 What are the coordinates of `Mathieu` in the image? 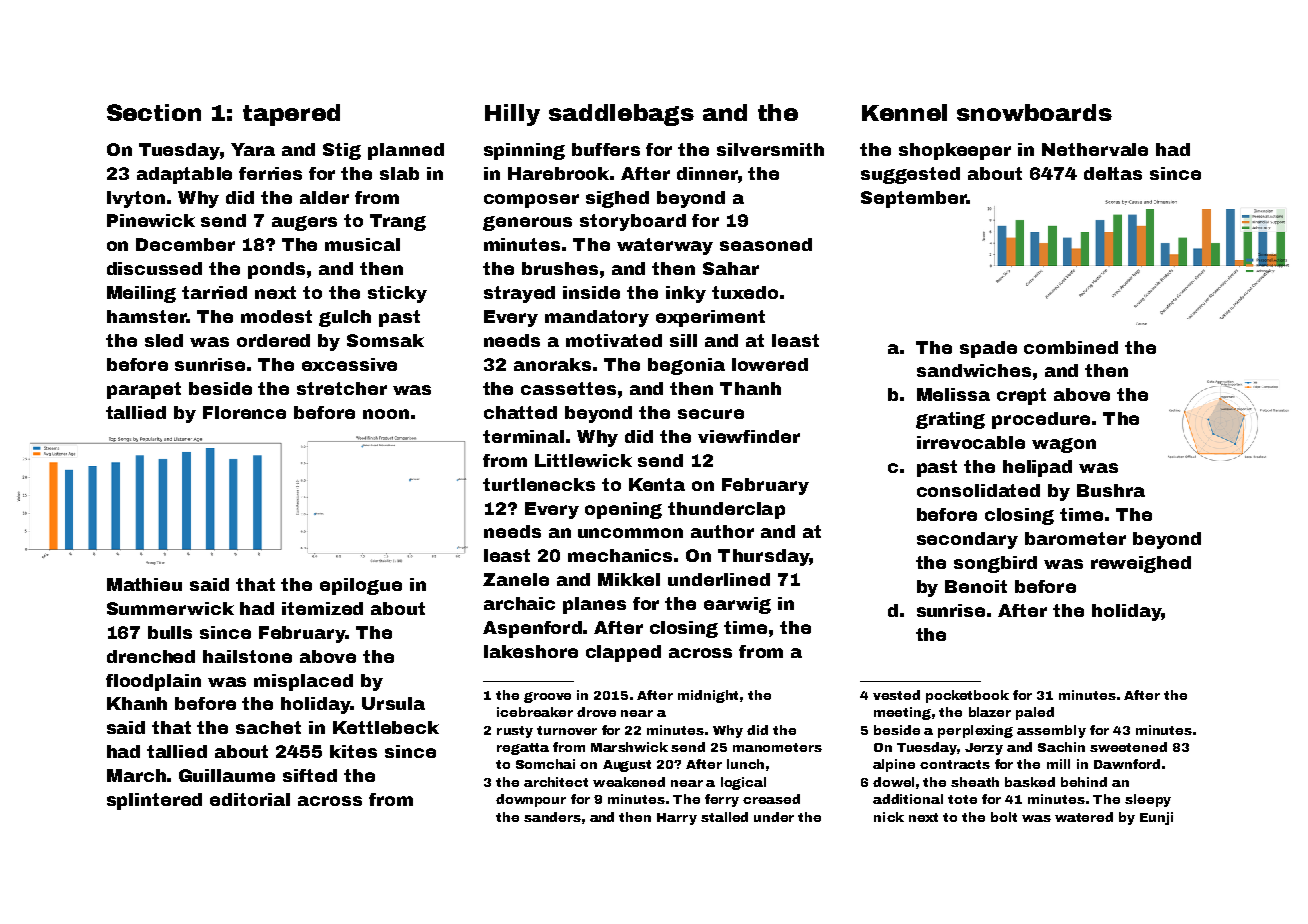 It's located at (144, 584).
